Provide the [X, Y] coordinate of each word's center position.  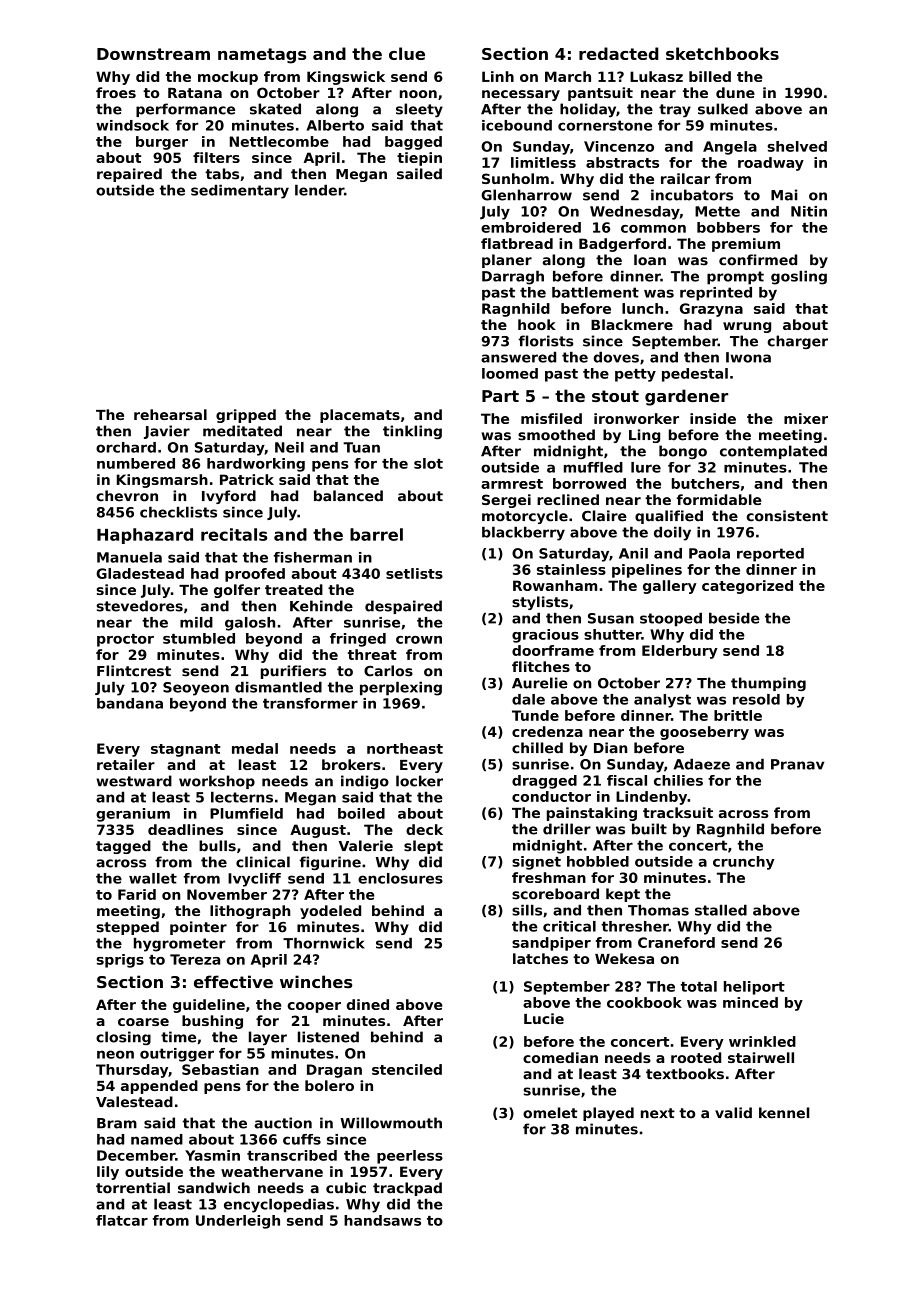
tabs [222, 174]
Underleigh [238, 1222]
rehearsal [170, 414]
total [699, 986]
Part [500, 396]
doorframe [553, 650]
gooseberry [704, 733]
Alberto [335, 125]
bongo [683, 452]
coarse [143, 1022]
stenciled [407, 1069]
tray [675, 111]
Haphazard [145, 536]
